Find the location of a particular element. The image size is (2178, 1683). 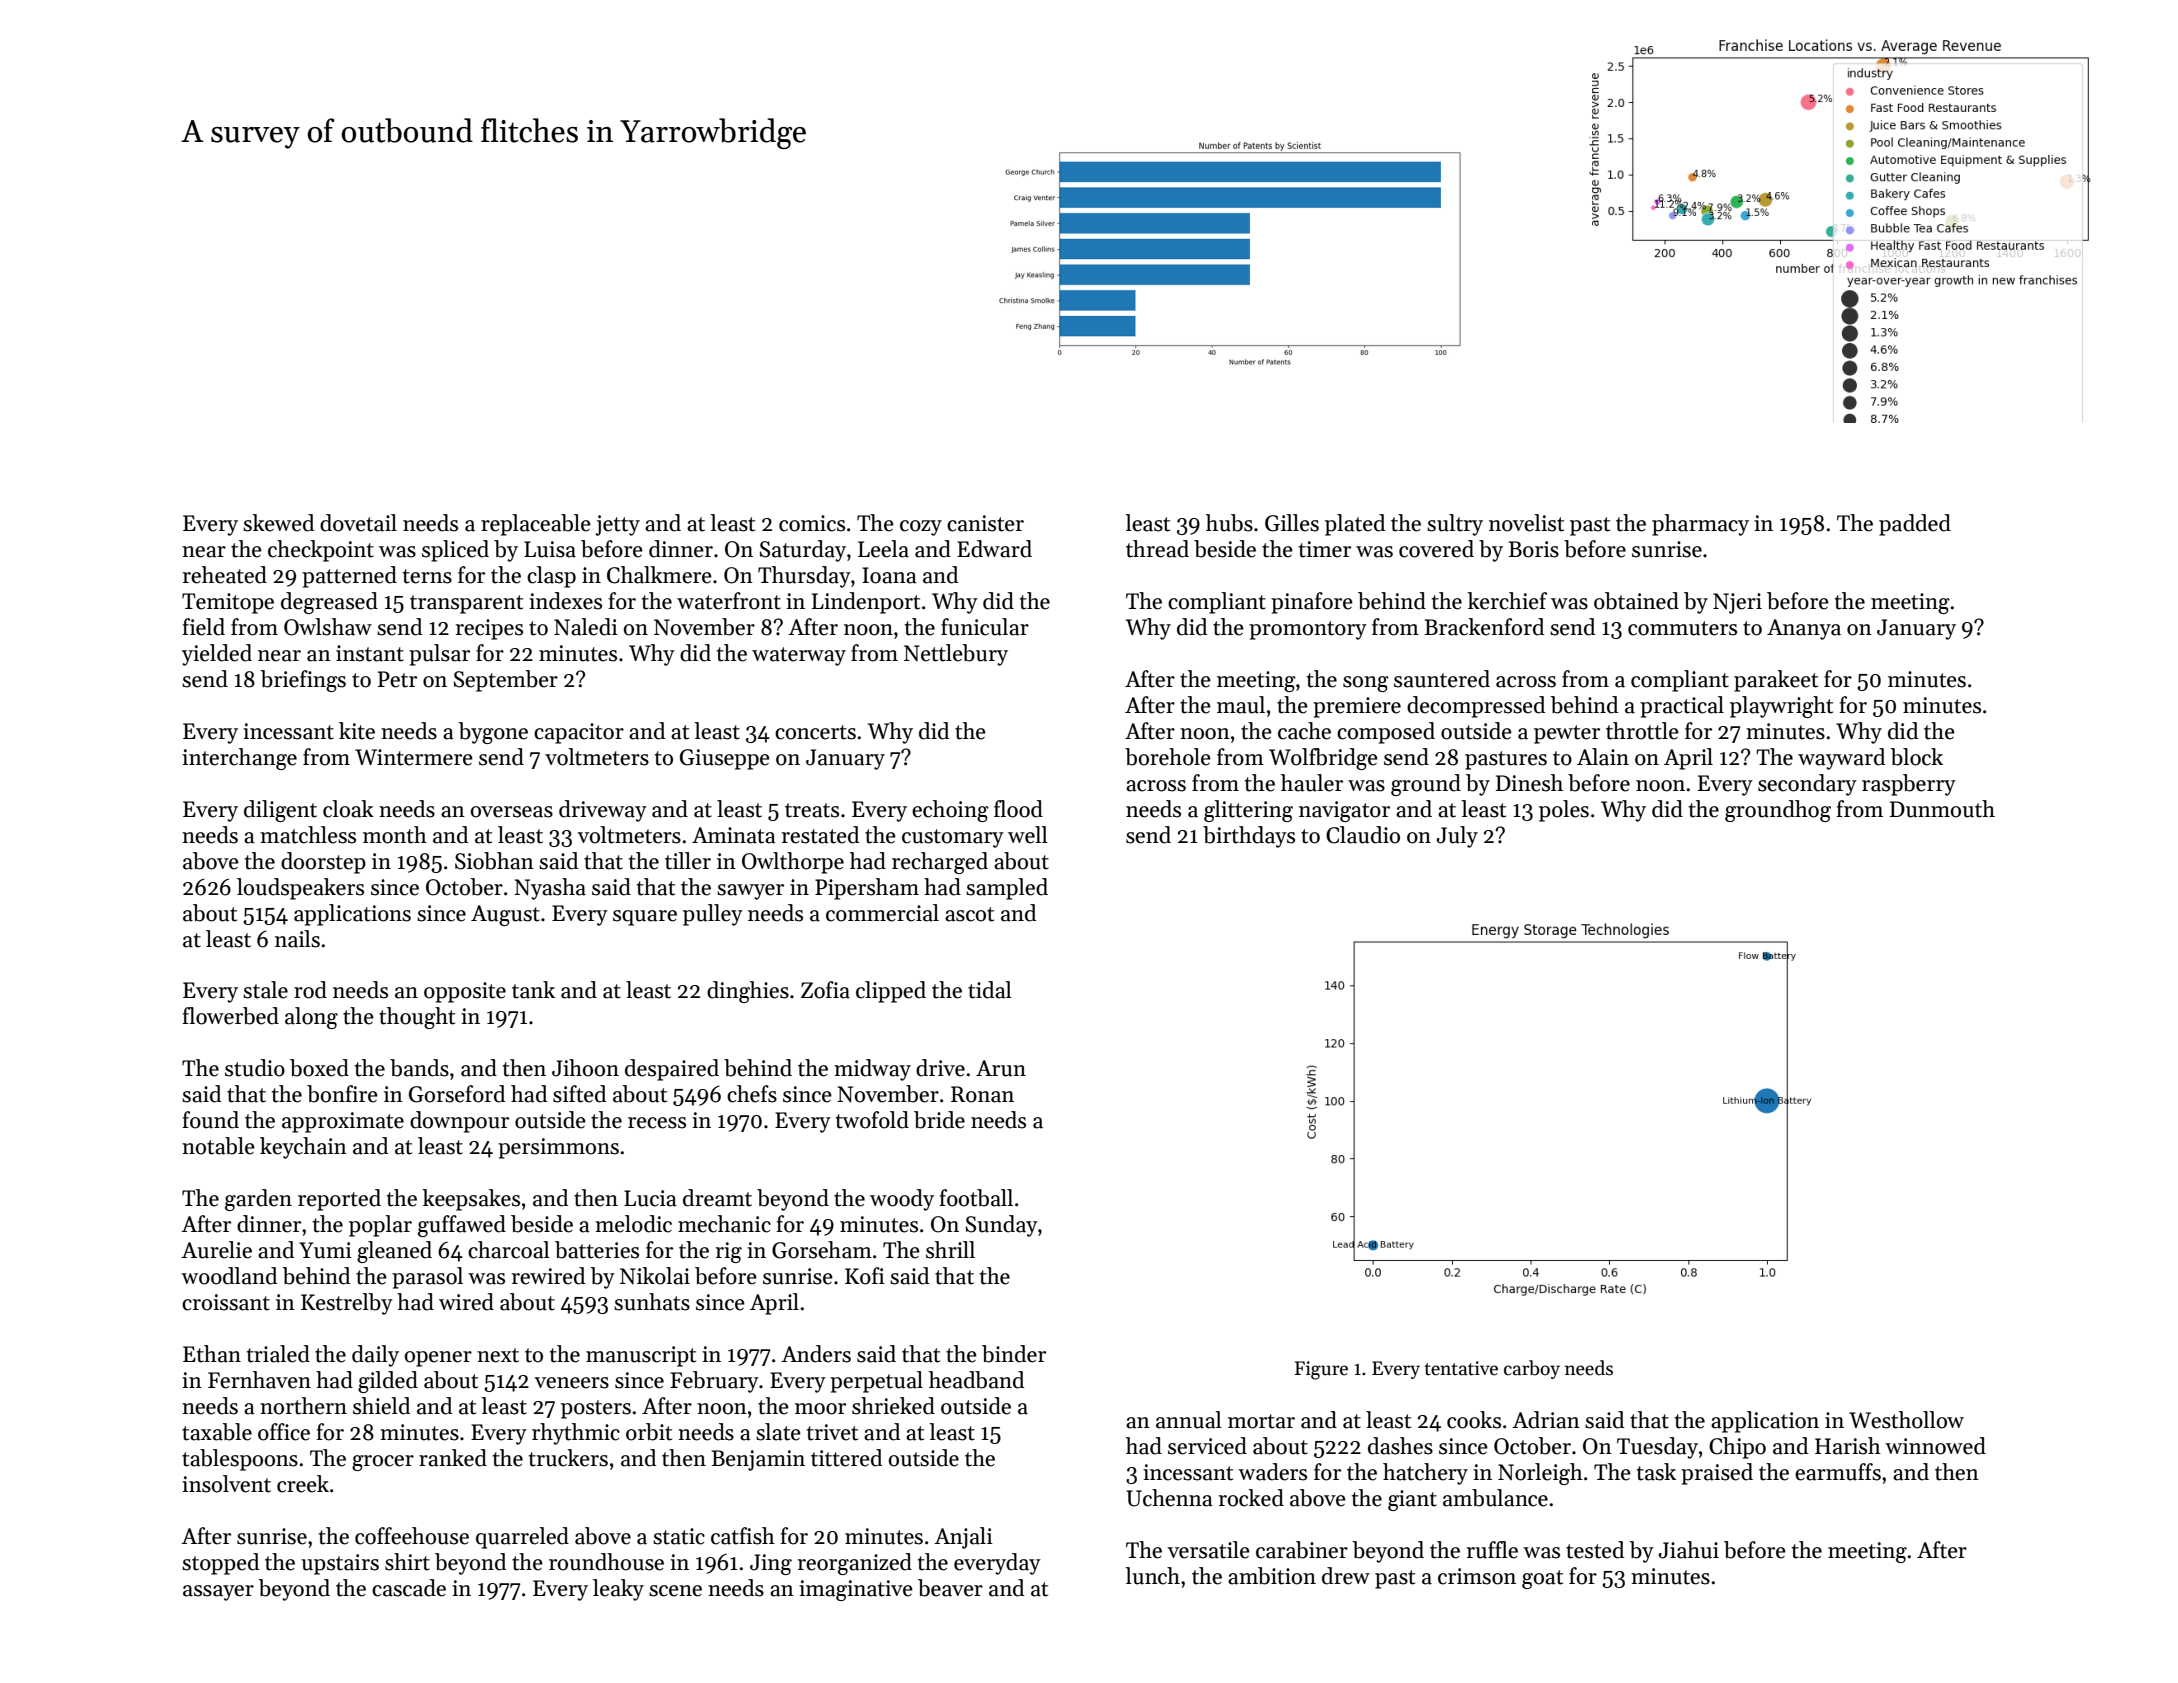

poles is located at coordinates (1564, 811).
